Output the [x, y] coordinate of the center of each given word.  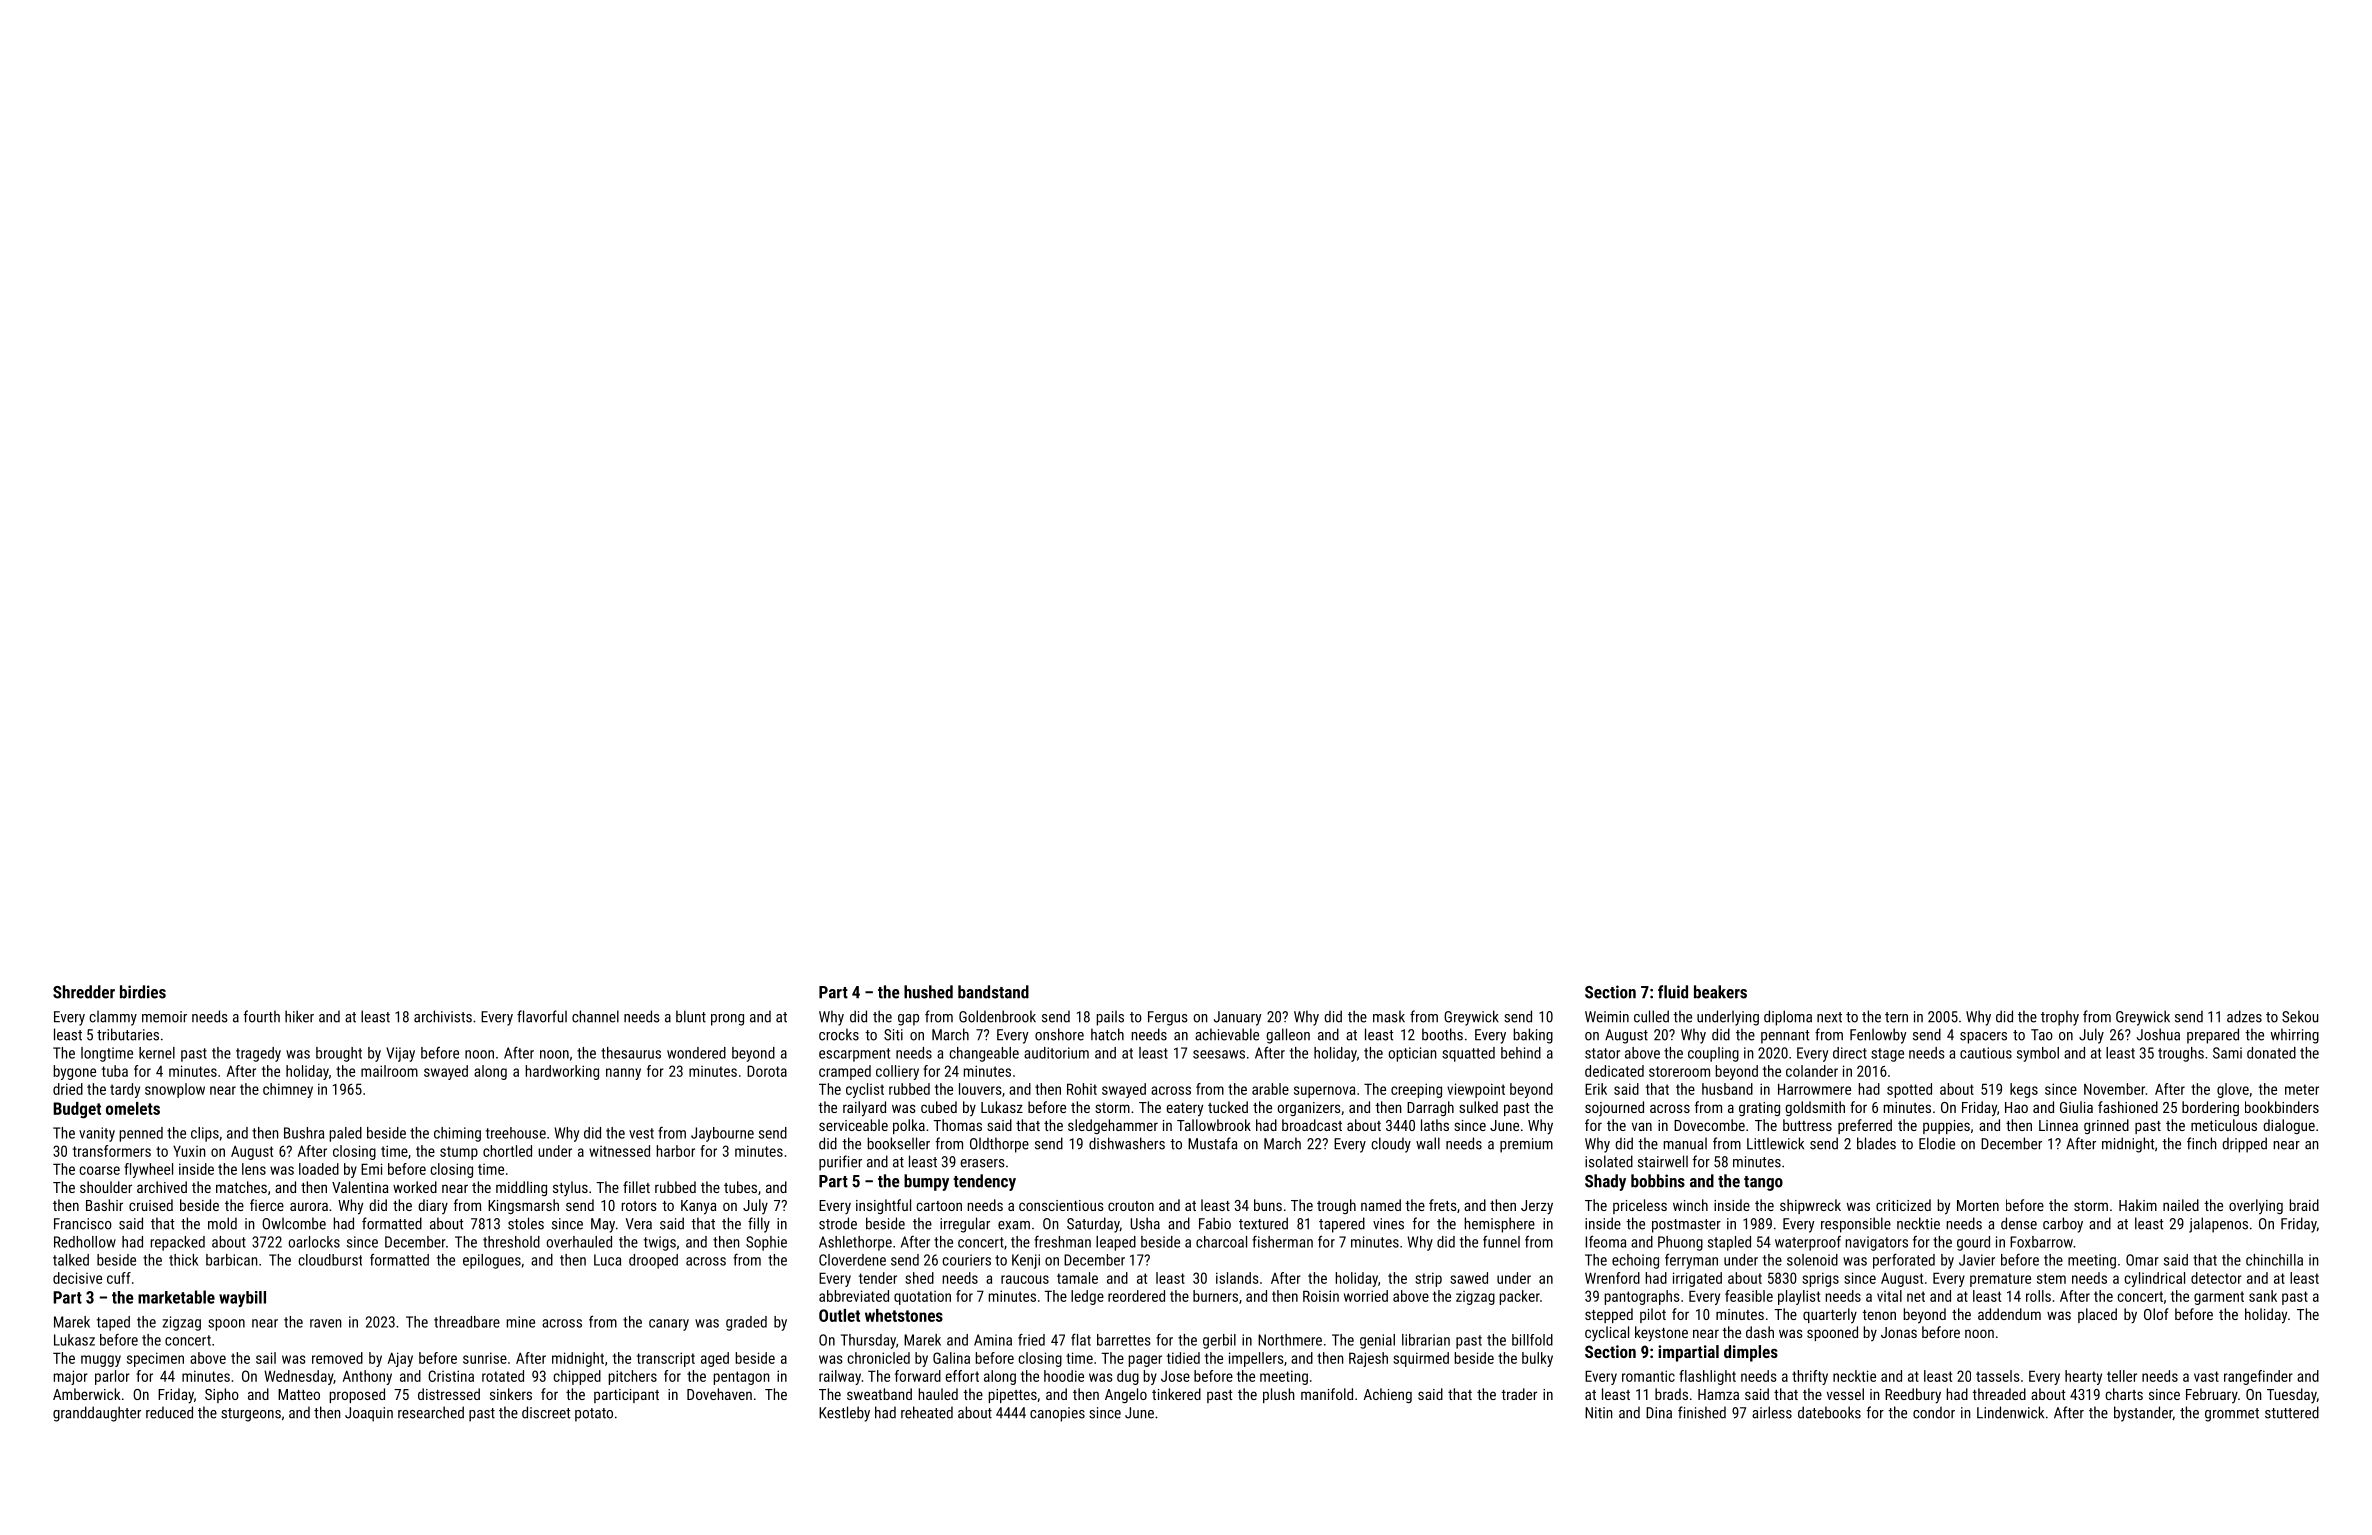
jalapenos [2218, 1225]
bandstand [993, 992]
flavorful [542, 1016]
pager [1145, 1361]
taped [113, 1323]
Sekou [2300, 1016]
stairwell [1663, 1161]
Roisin [1321, 1296]
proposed [357, 1395]
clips [205, 1134]
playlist [1799, 1297]
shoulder [106, 1187]
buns [1268, 1205]
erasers [982, 1163]
